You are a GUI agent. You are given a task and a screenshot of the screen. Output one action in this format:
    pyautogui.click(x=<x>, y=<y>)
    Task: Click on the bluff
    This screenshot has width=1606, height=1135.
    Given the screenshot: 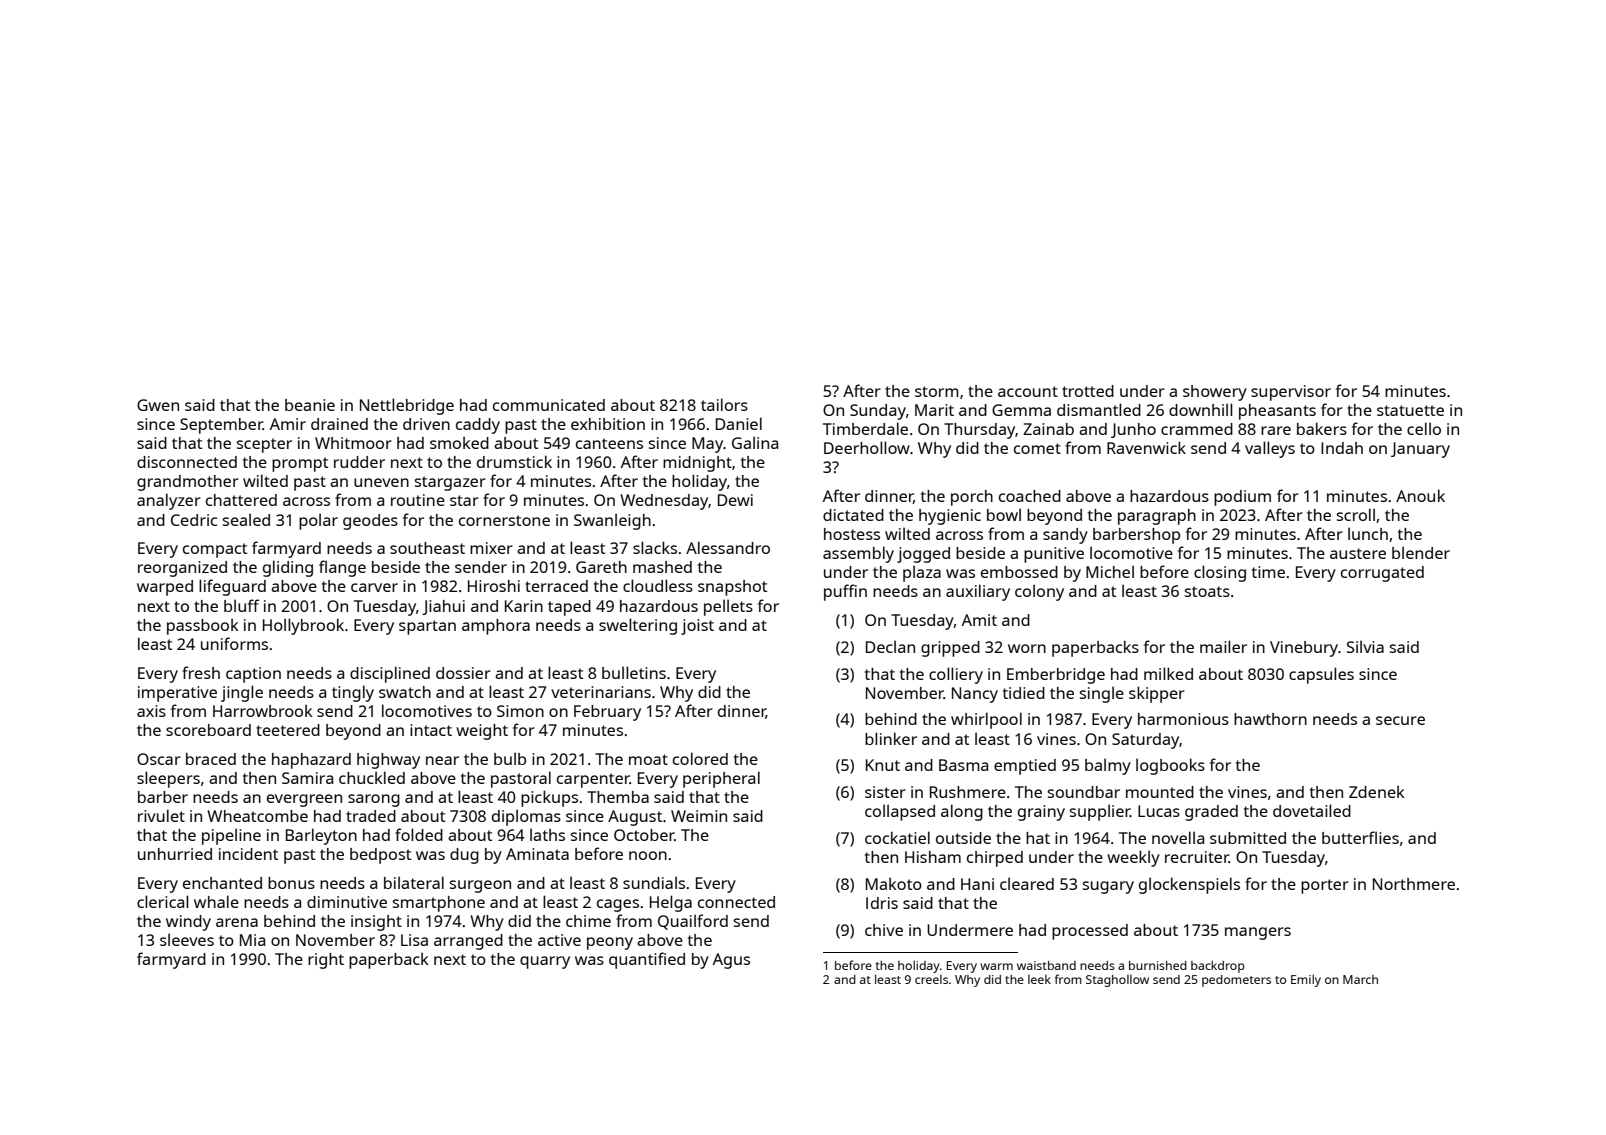 What is the action you would take?
    pyautogui.click(x=241, y=605)
